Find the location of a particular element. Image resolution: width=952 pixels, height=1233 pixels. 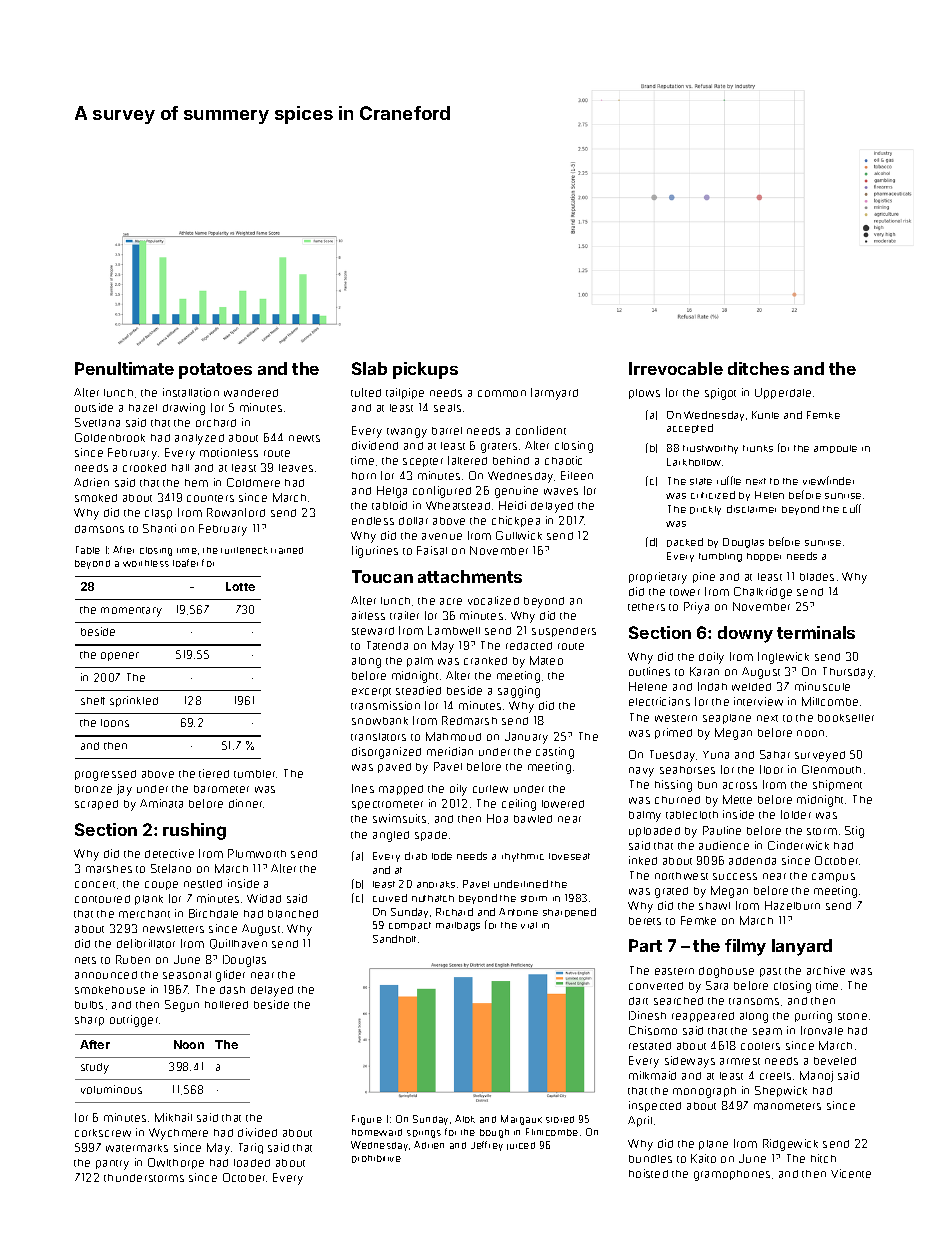

Svetlana is located at coordinates (97, 422).
